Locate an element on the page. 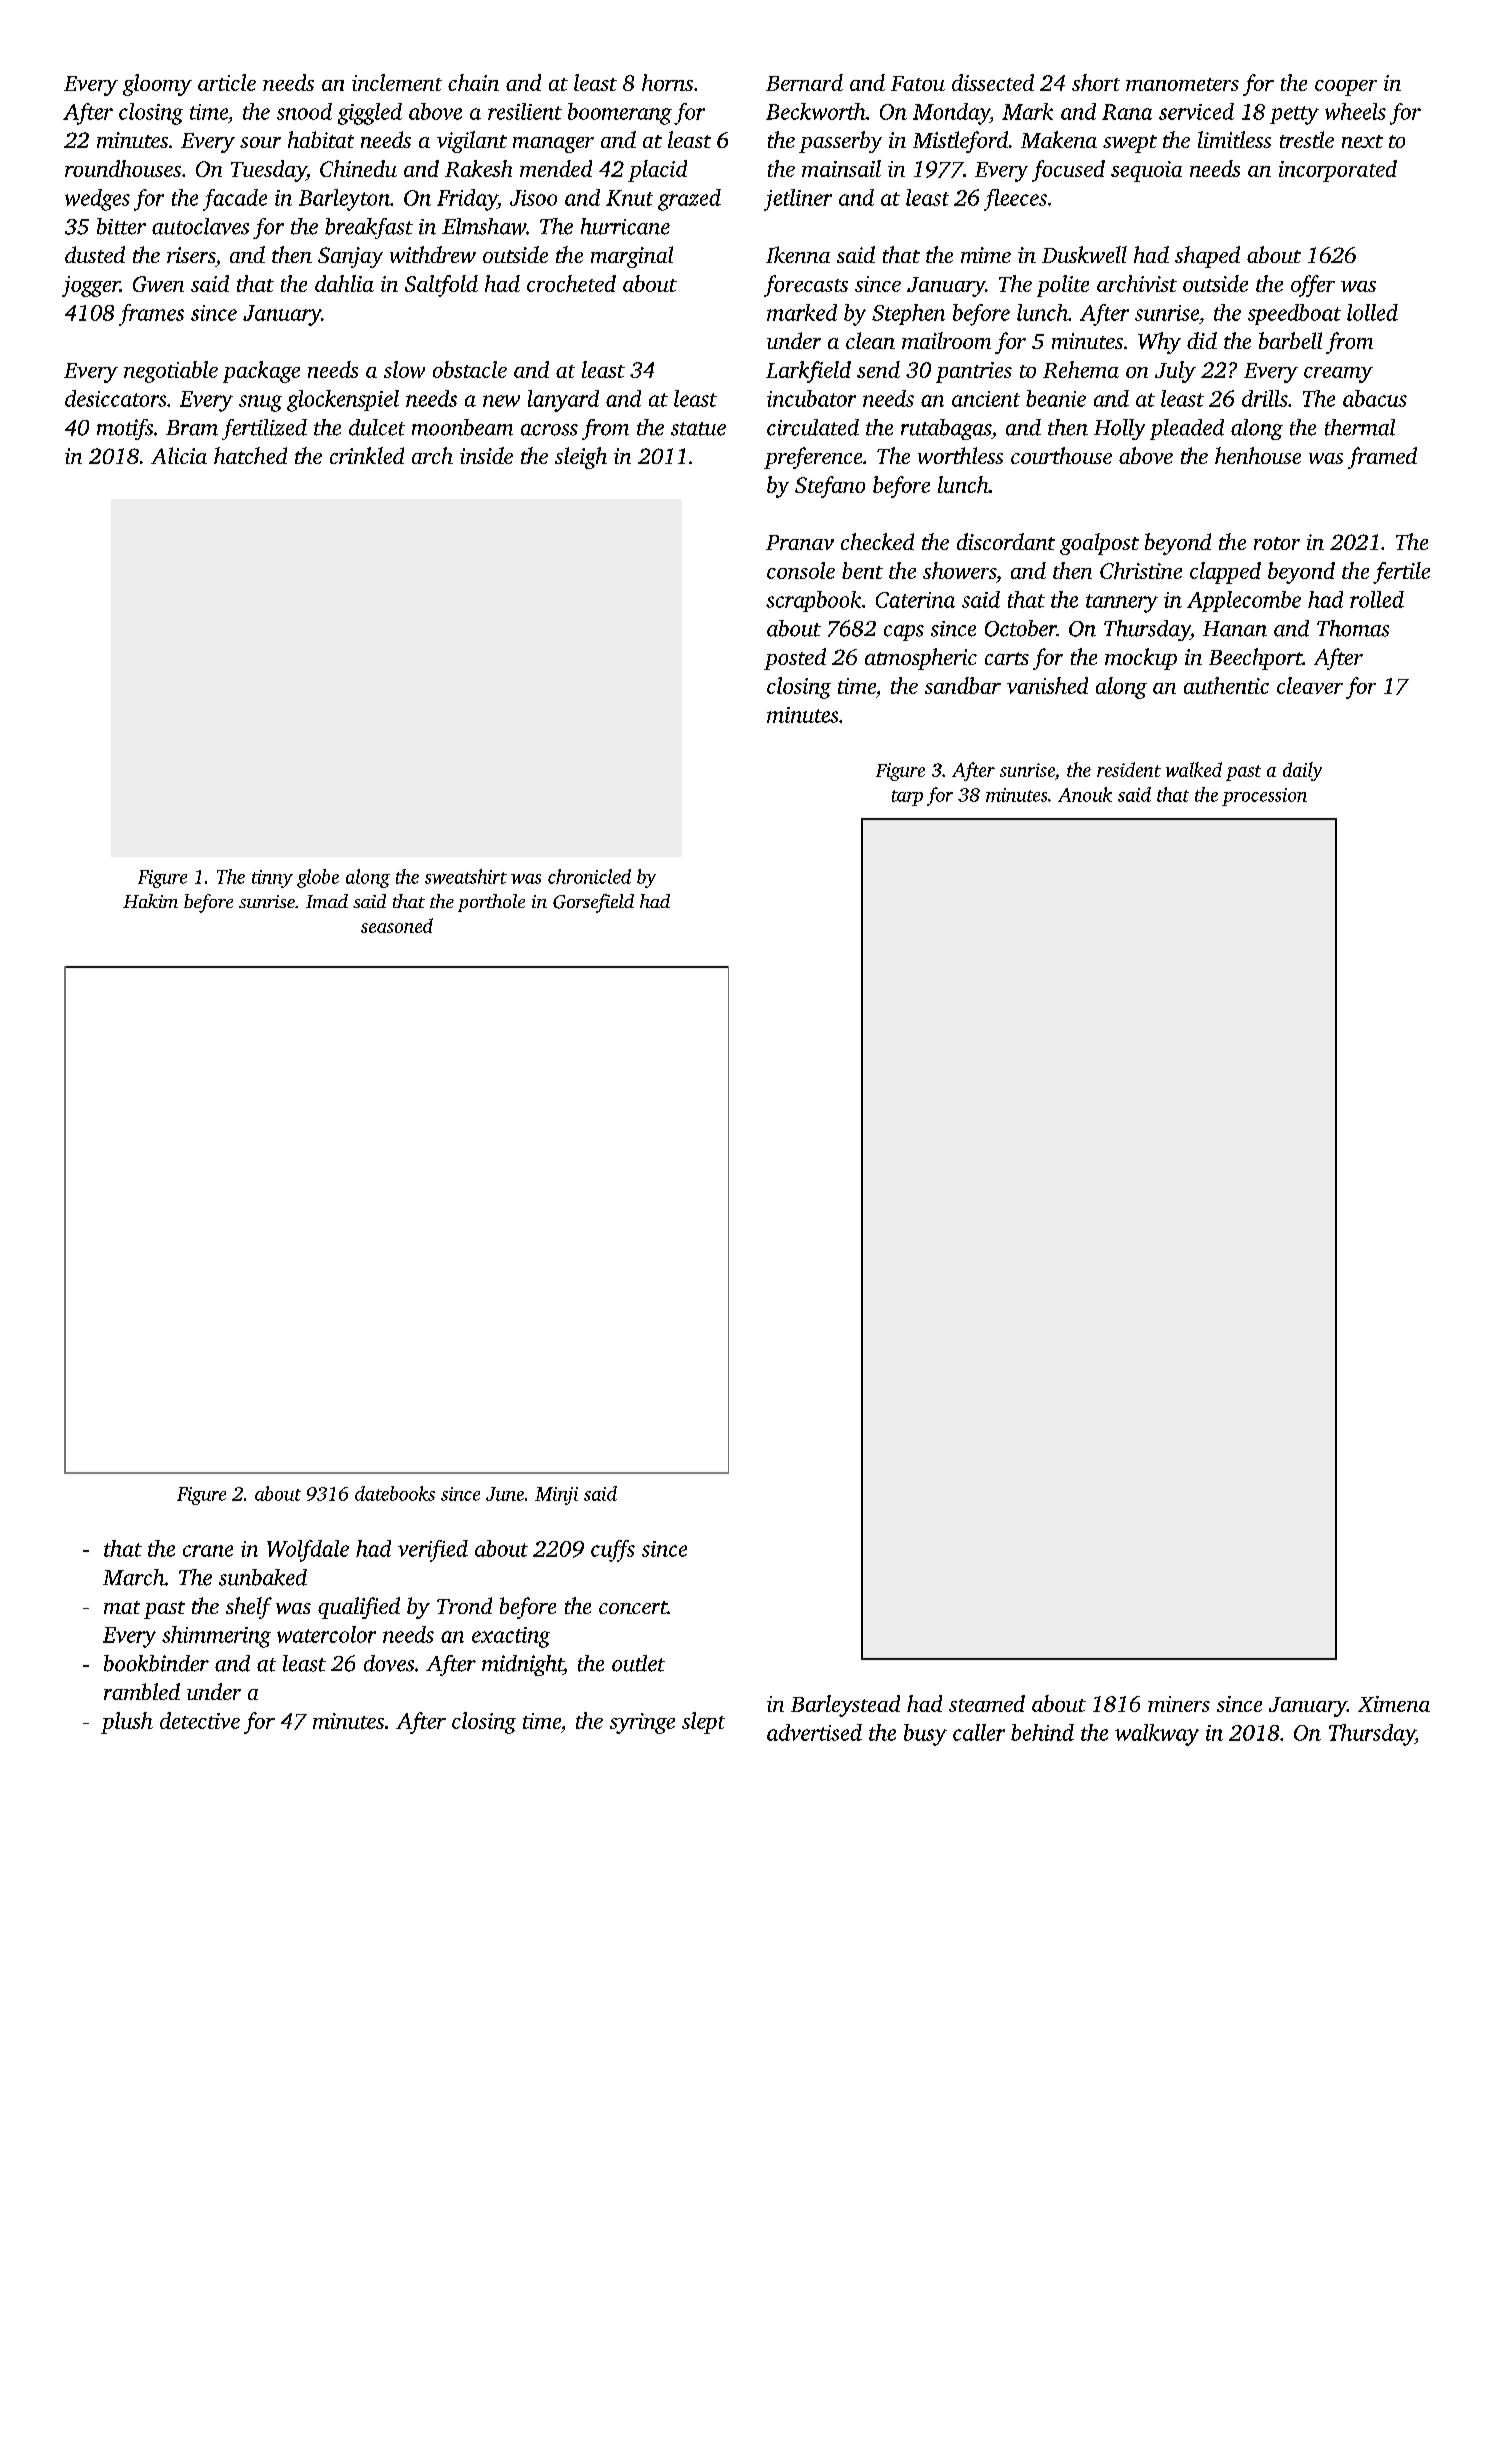 This image has width=1496, height=2464. crocheted is located at coordinates (571, 283).
